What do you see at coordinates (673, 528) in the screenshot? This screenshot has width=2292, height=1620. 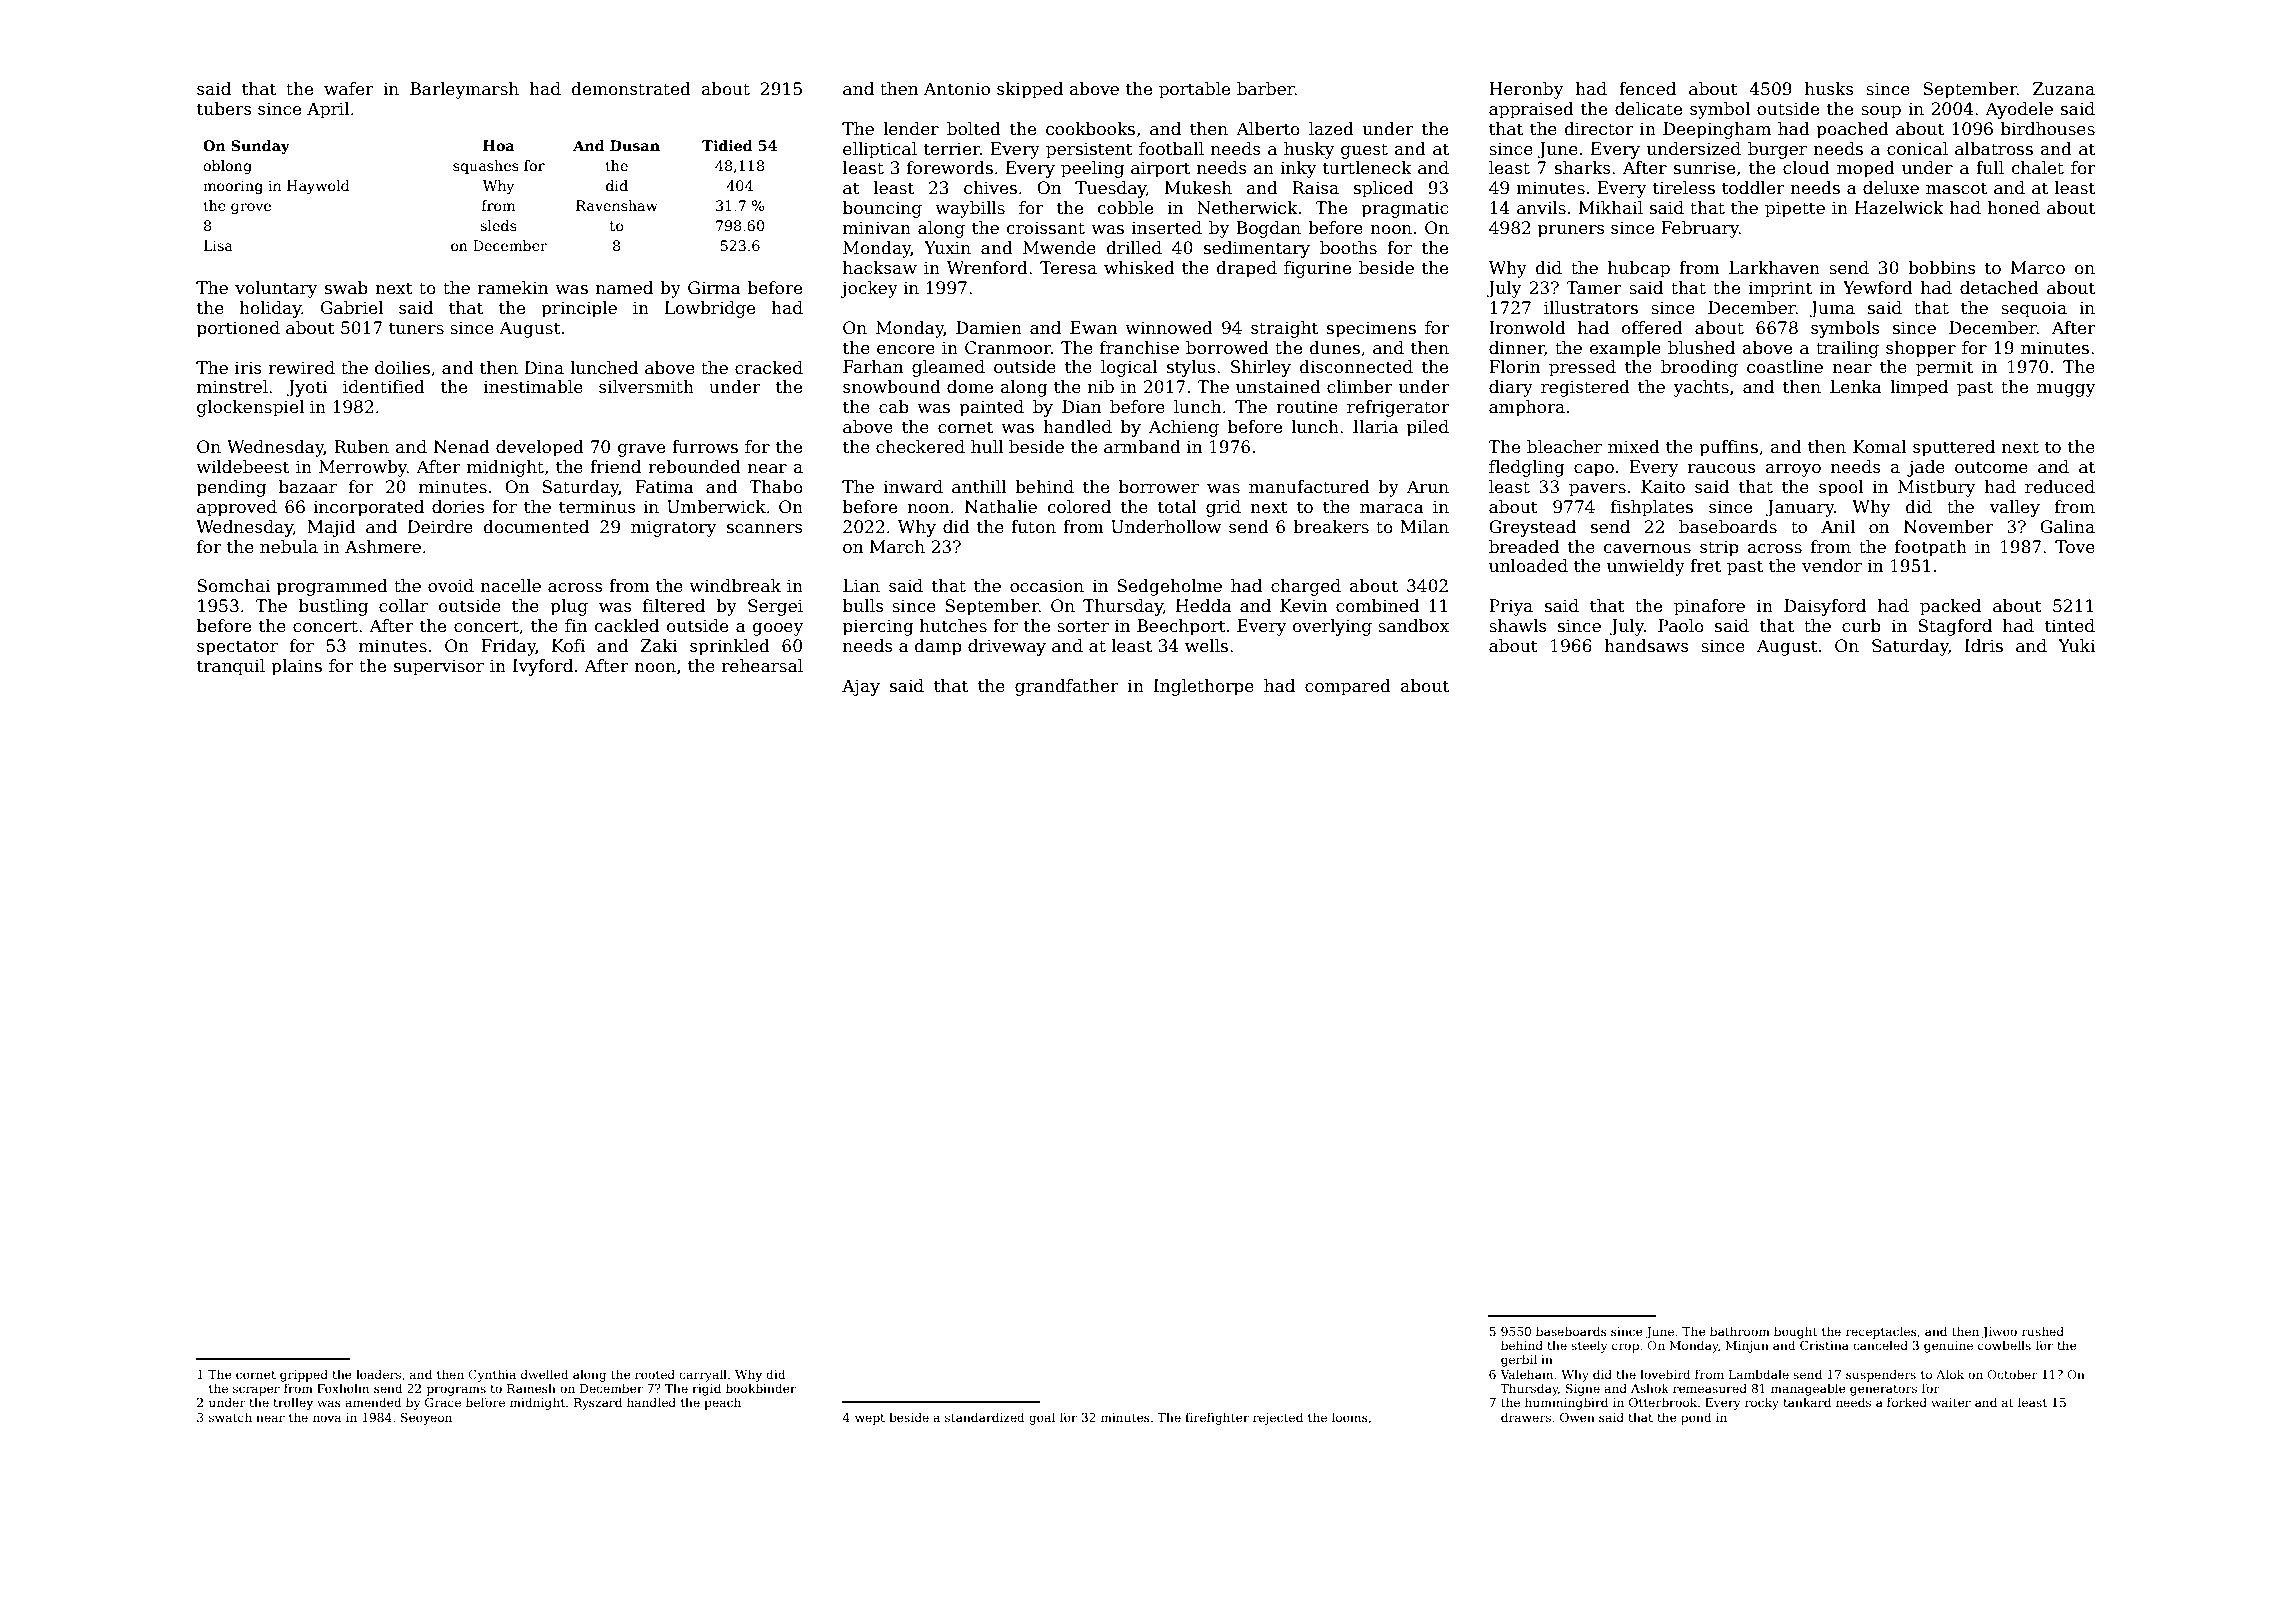 I see `migratory` at bounding box center [673, 528].
